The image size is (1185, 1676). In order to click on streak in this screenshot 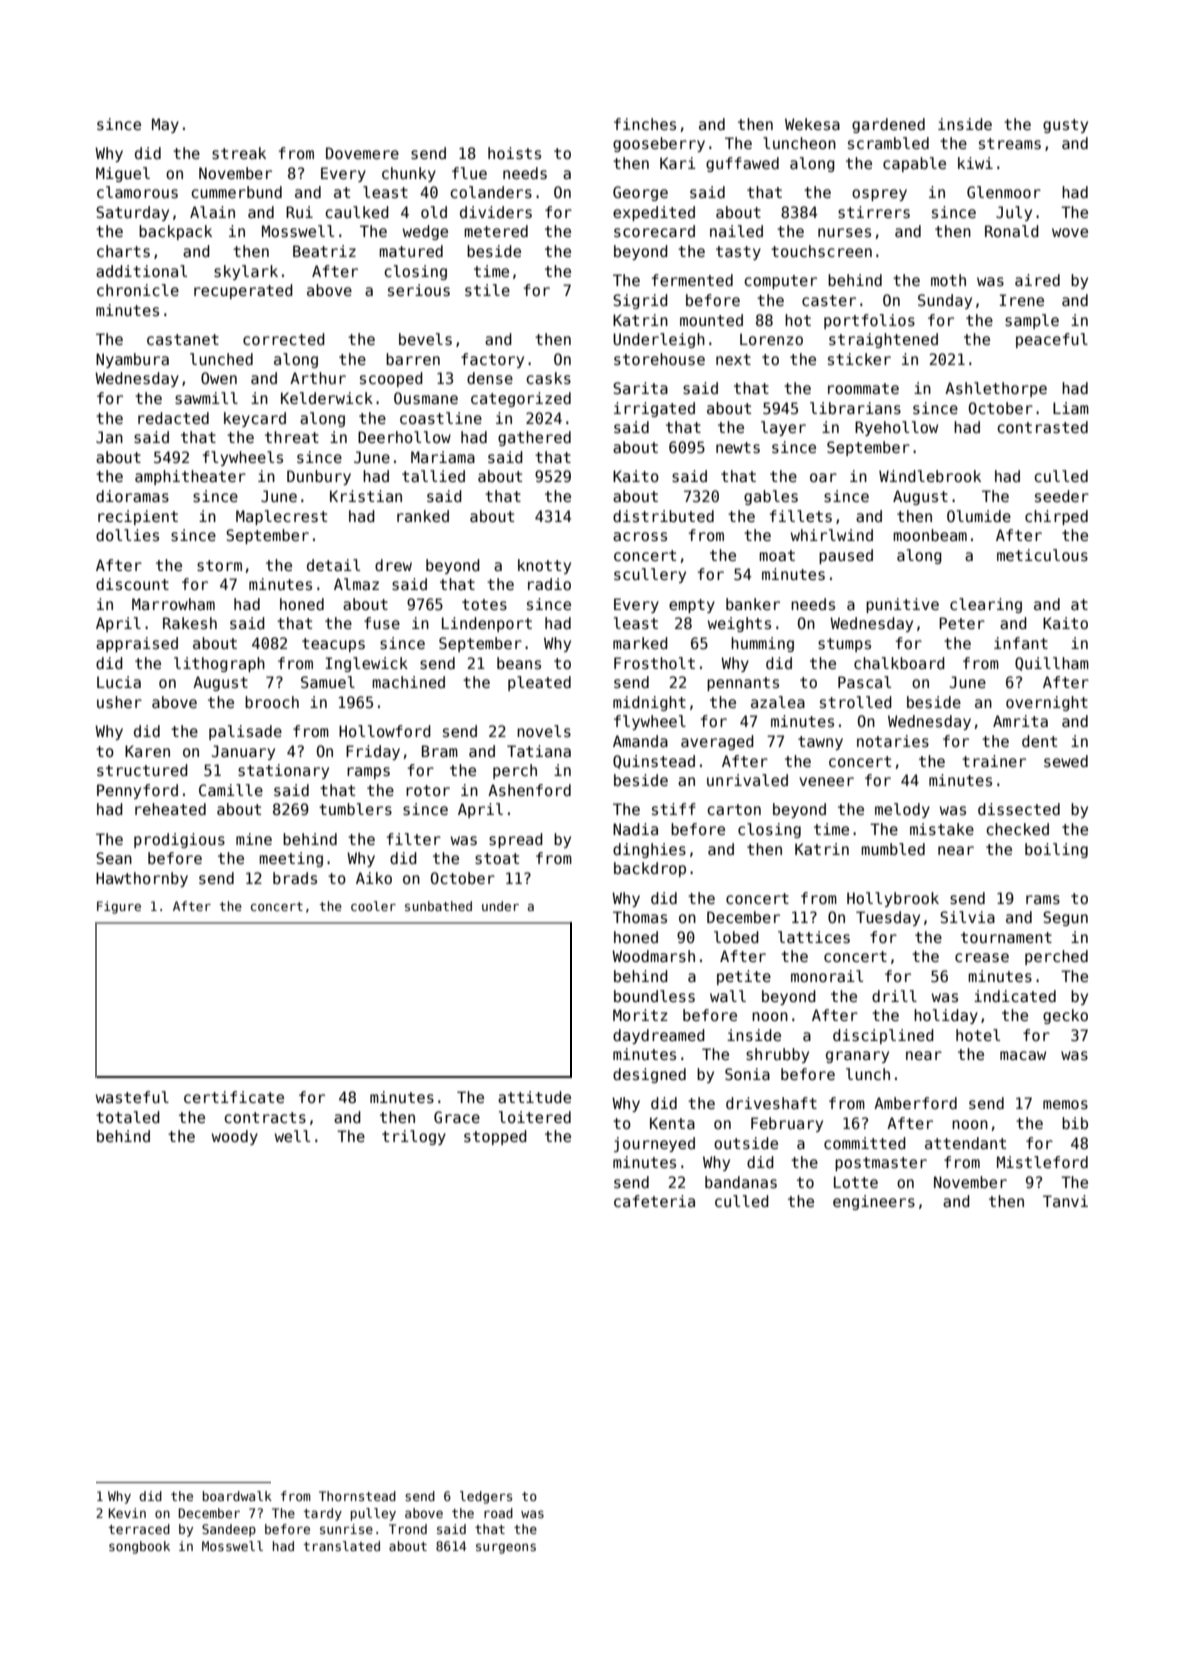, I will do `click(239, 153)`.
